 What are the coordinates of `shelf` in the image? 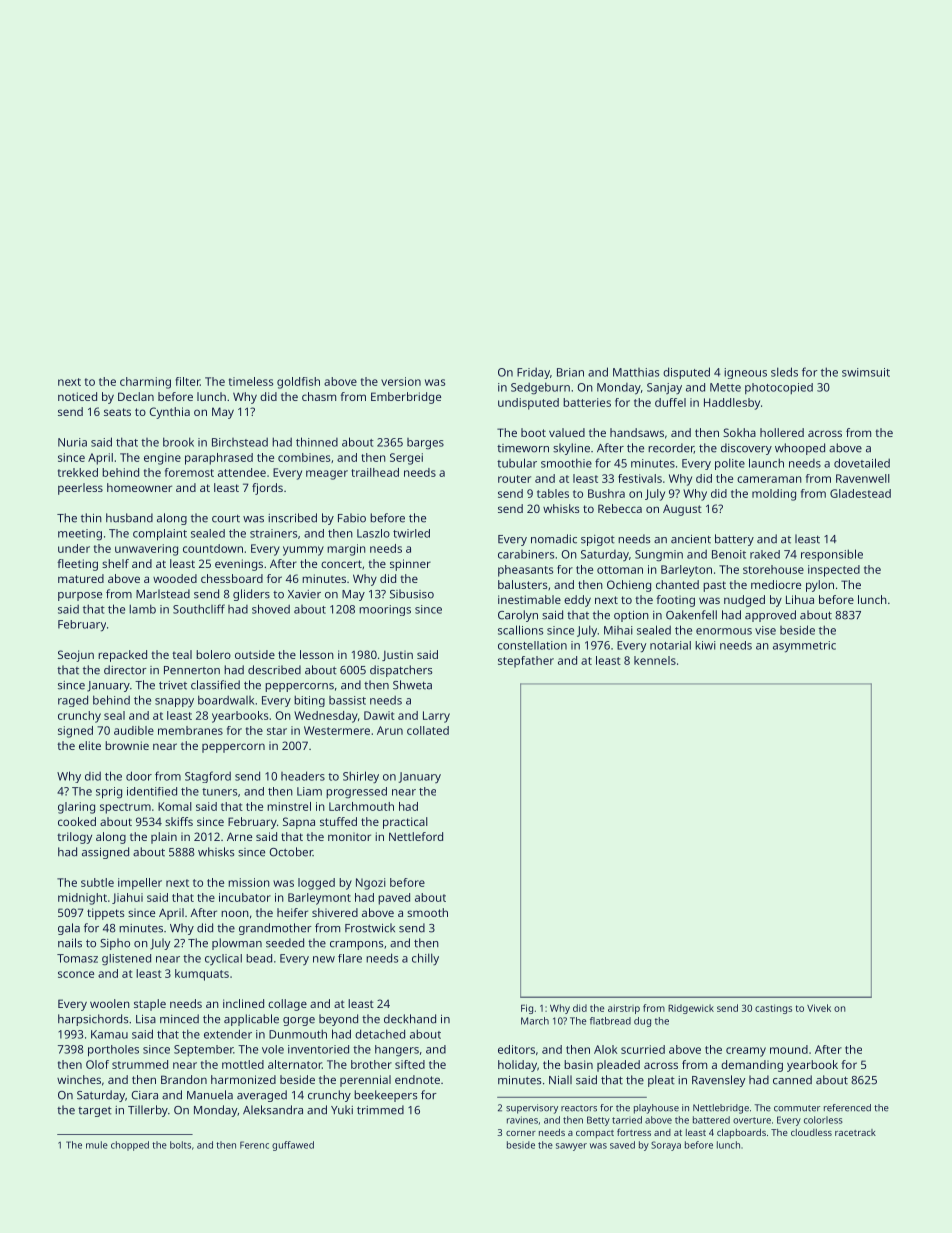 It's located at (115, 563).
